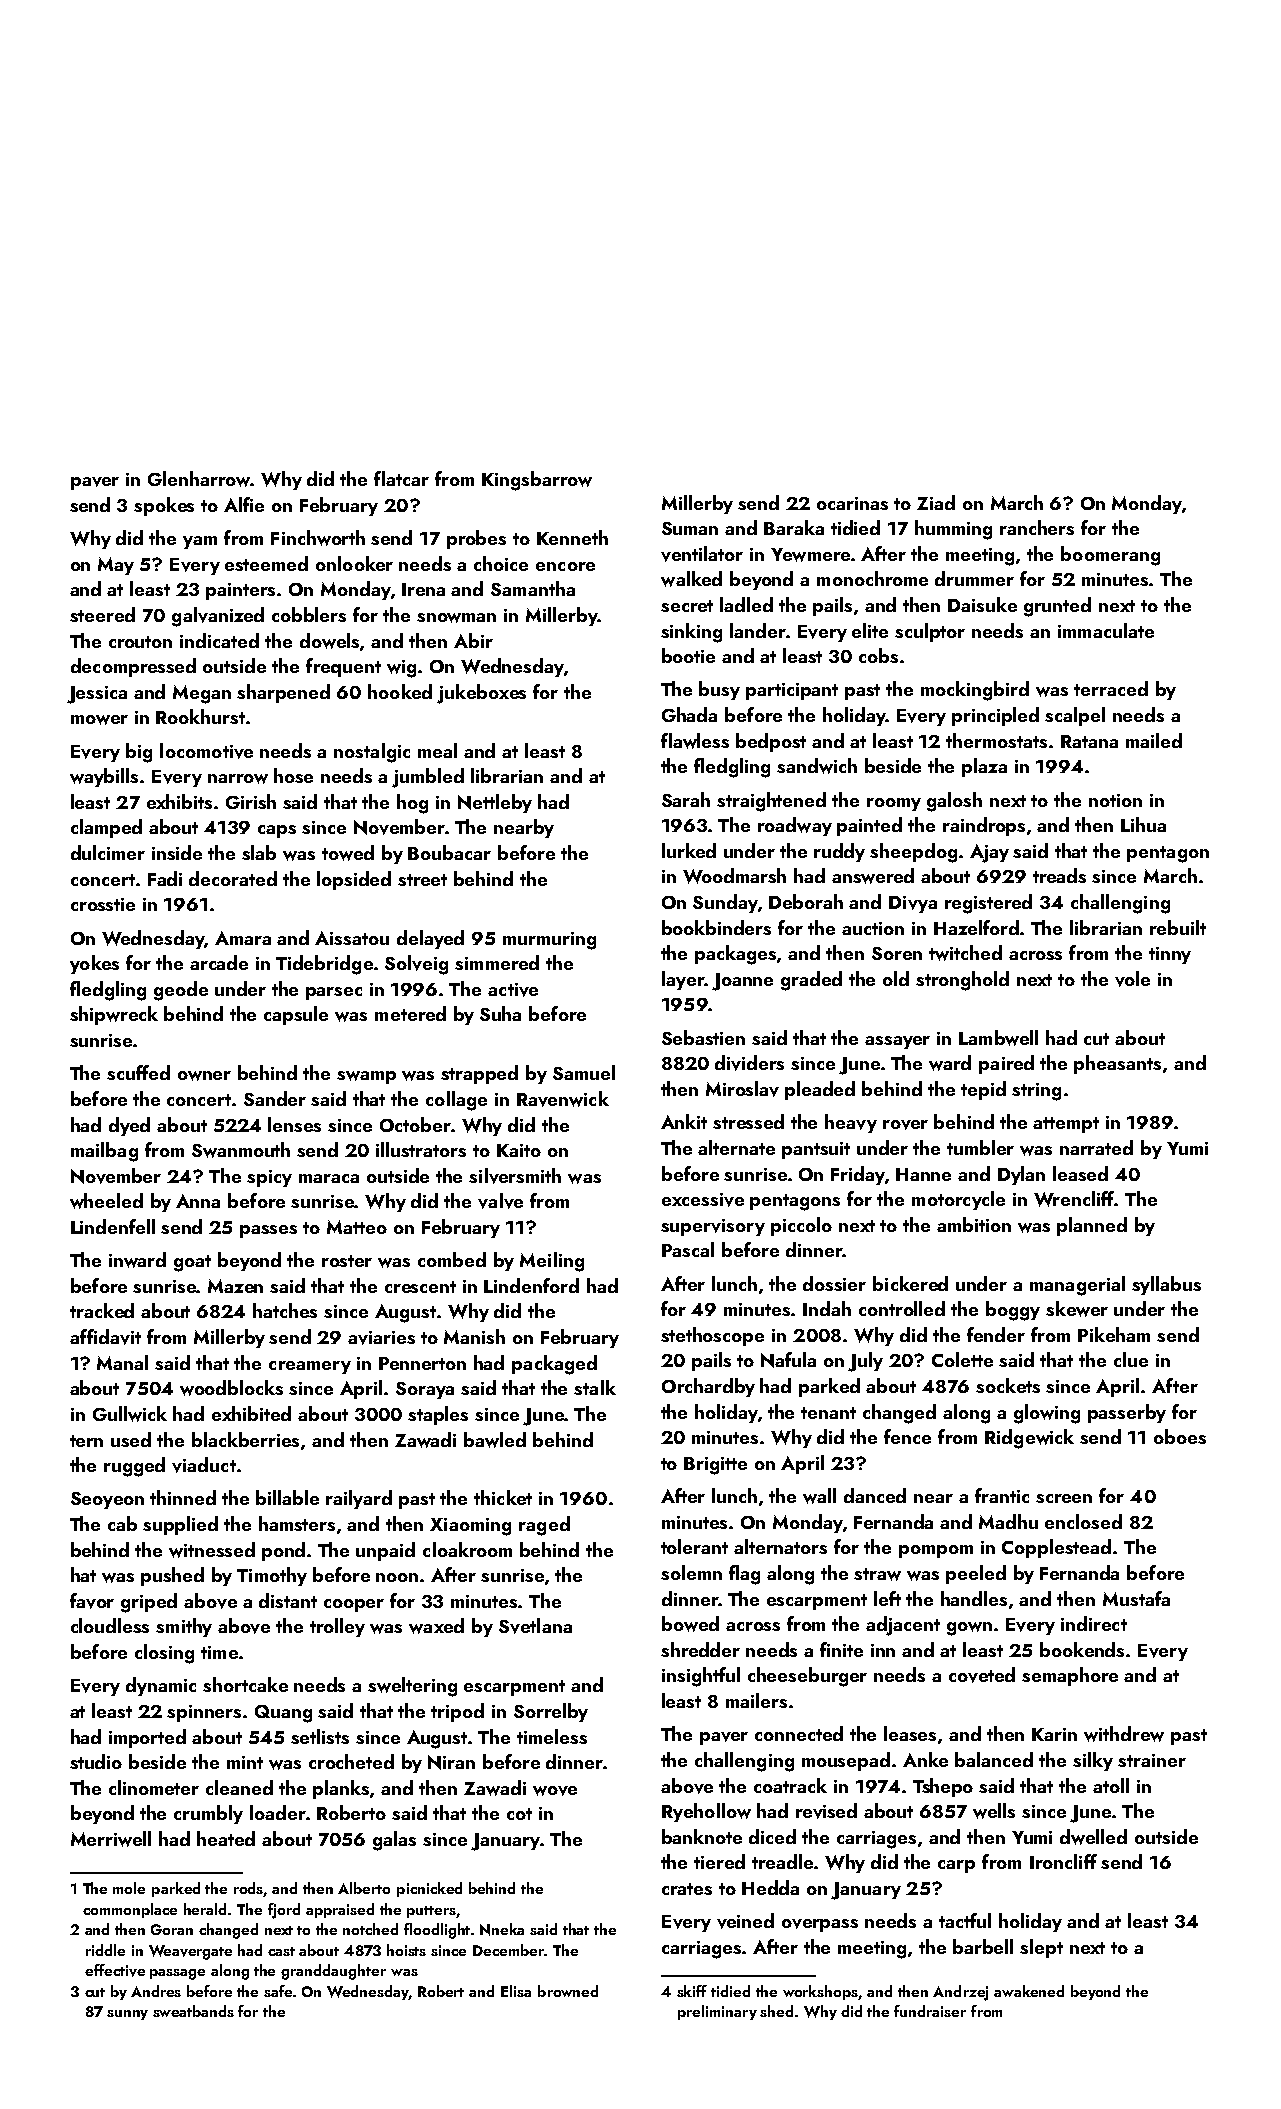 The image size is (1281, 2109). I want to click on browned, so click(568, 1991).
